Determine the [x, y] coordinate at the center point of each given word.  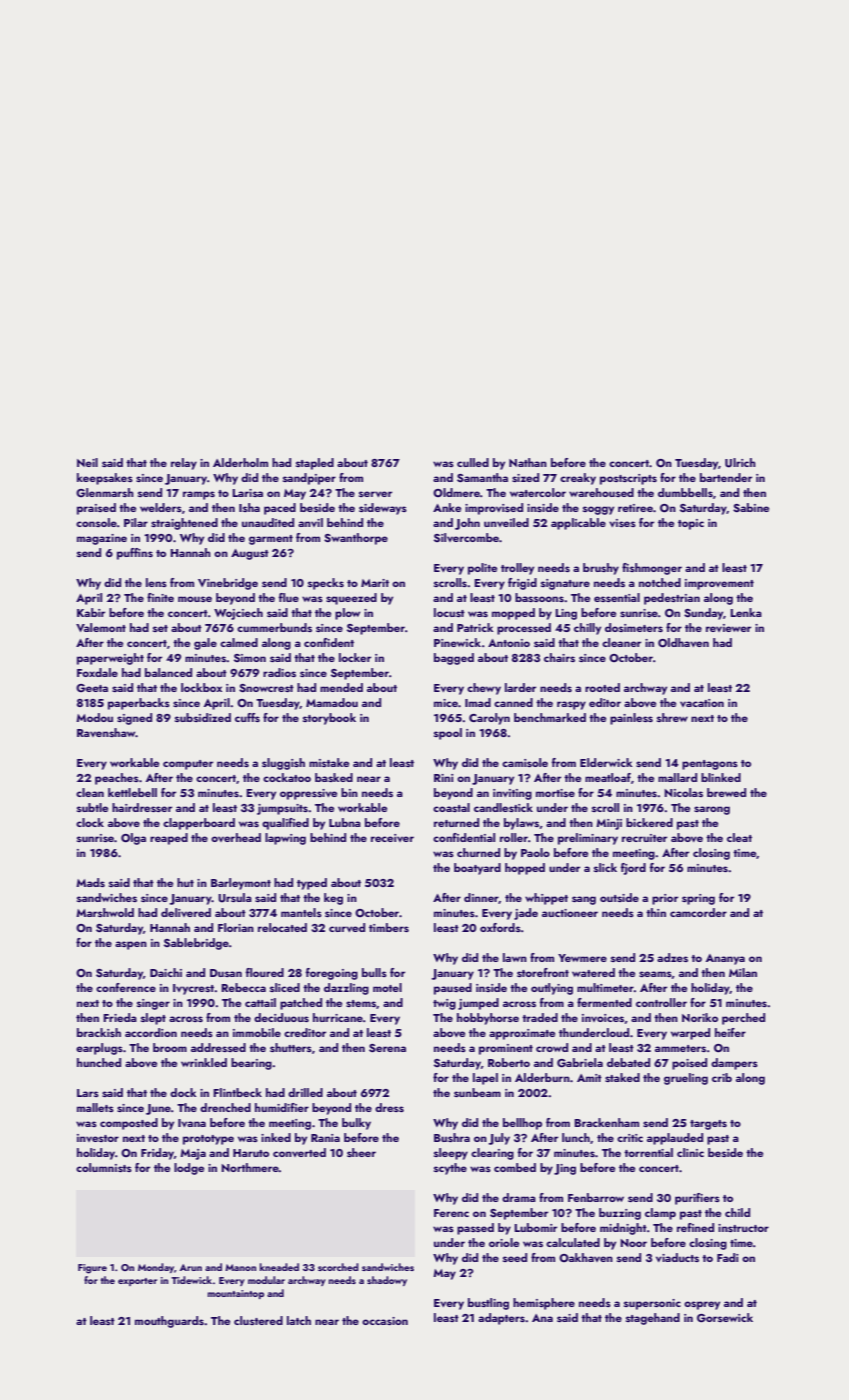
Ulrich [740, 463]
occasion [385, 1321]
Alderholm [240, 462]
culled [473, 462]
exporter [137, 1282]
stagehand [653, 1319]
